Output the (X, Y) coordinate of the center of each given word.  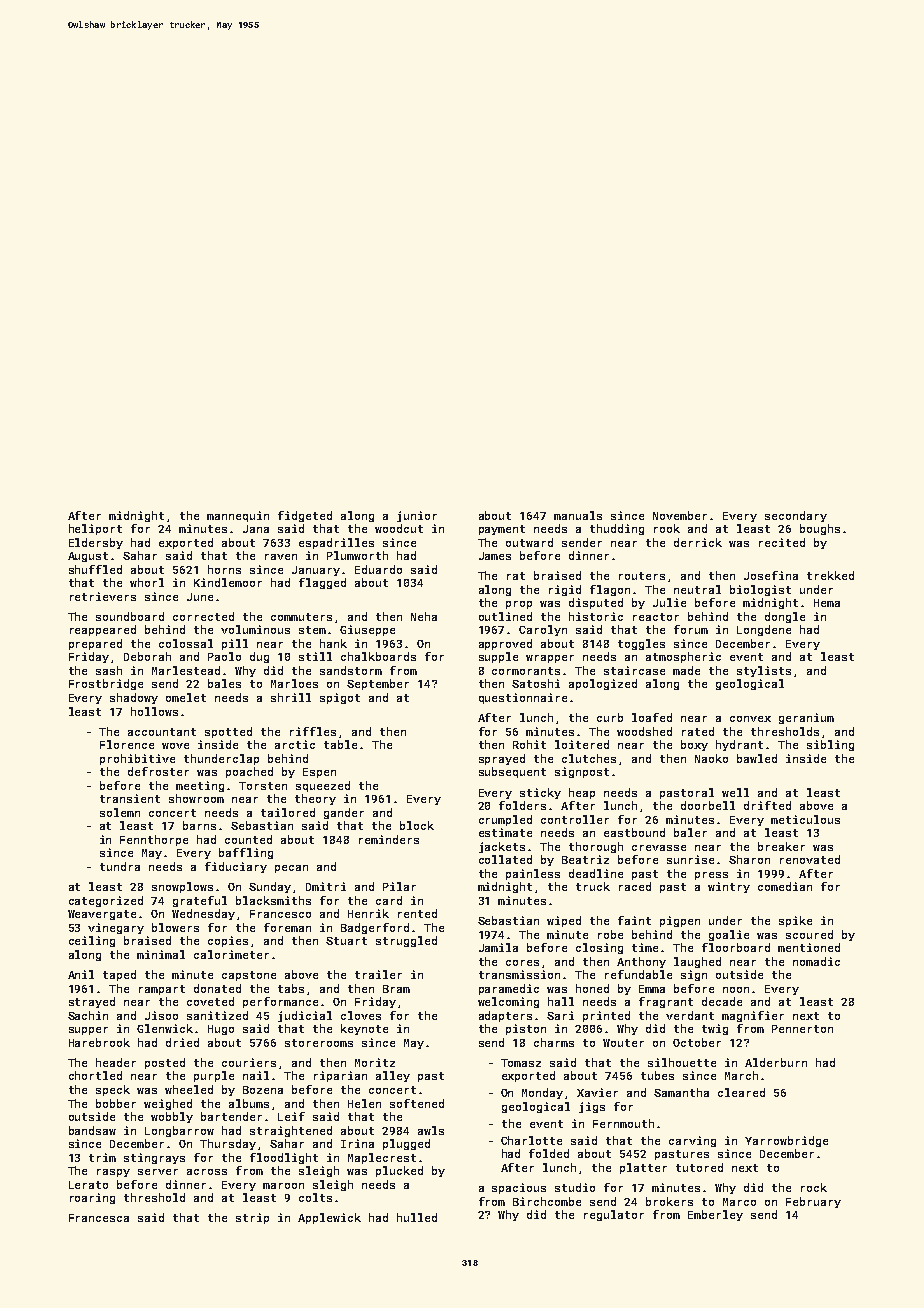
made (686, 670)
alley (393, 1076)
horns (224, 569)
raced (635, 886)
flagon (610, 590)
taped (119, 975)
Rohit (529, 744)
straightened (291, 1131)
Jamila (498, 947)
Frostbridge (106, 684)
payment (502, 530)
